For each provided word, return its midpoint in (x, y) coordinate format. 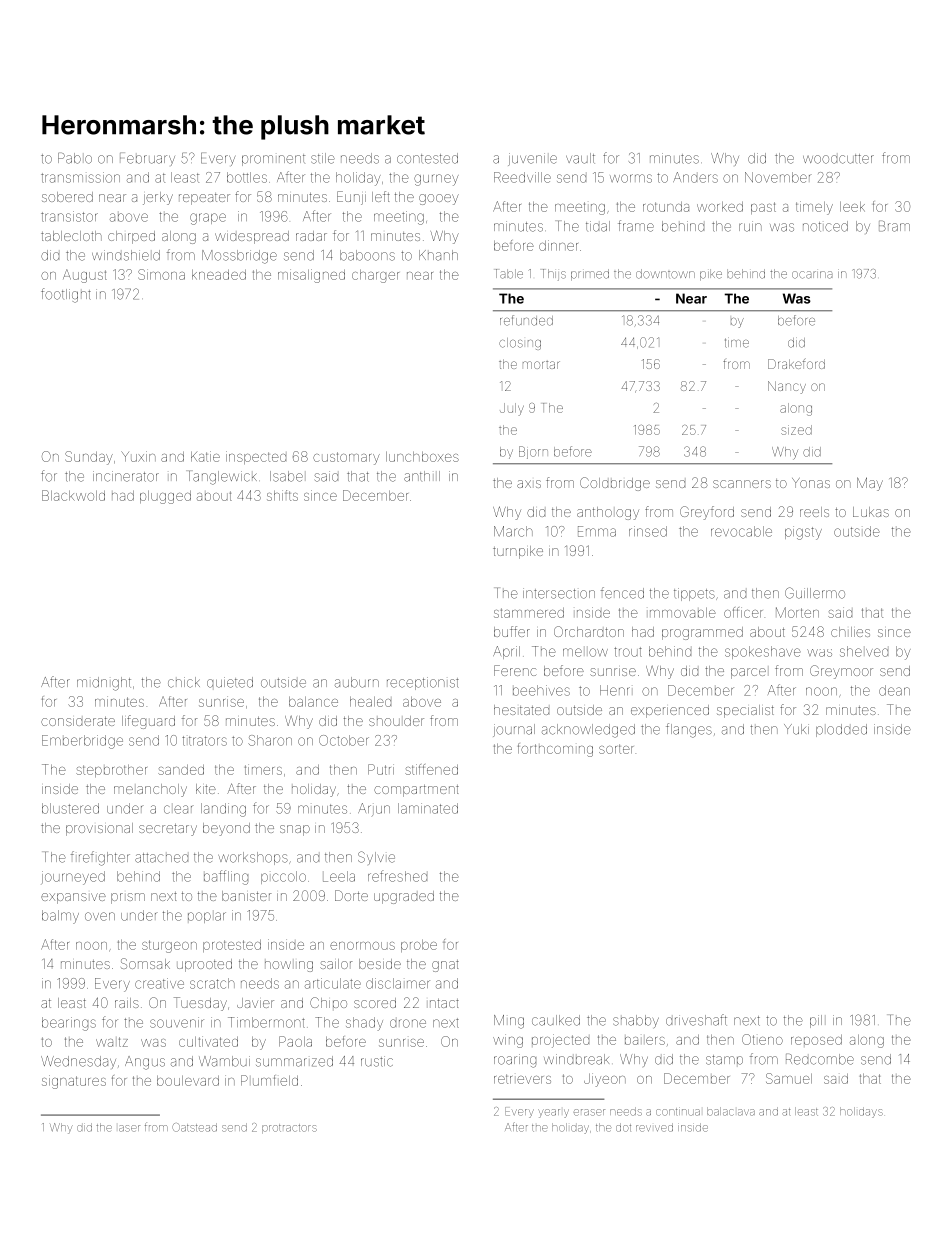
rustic (377, 1061)
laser (129, 1128)
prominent (273, 160)
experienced (670, 711)
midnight (104, 684)
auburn (357, 682)
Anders (695, 177)
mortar (541, 365)
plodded (841, 730)
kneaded (219, 275)
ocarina (812, 275)
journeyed (73, 878)
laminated (428, 808)
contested (427, 158)
